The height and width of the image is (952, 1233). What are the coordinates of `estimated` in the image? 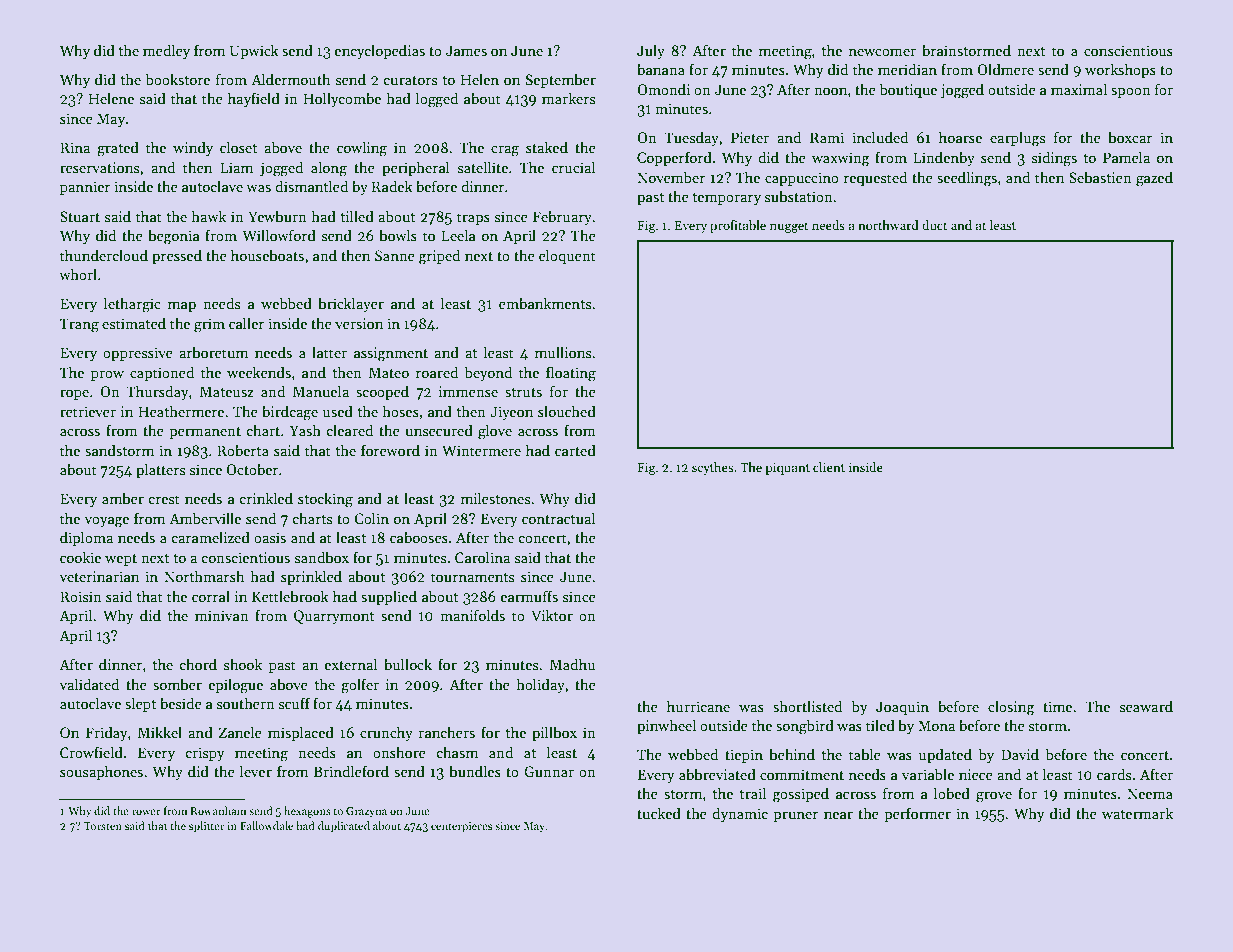 It's located at (134, 323).
